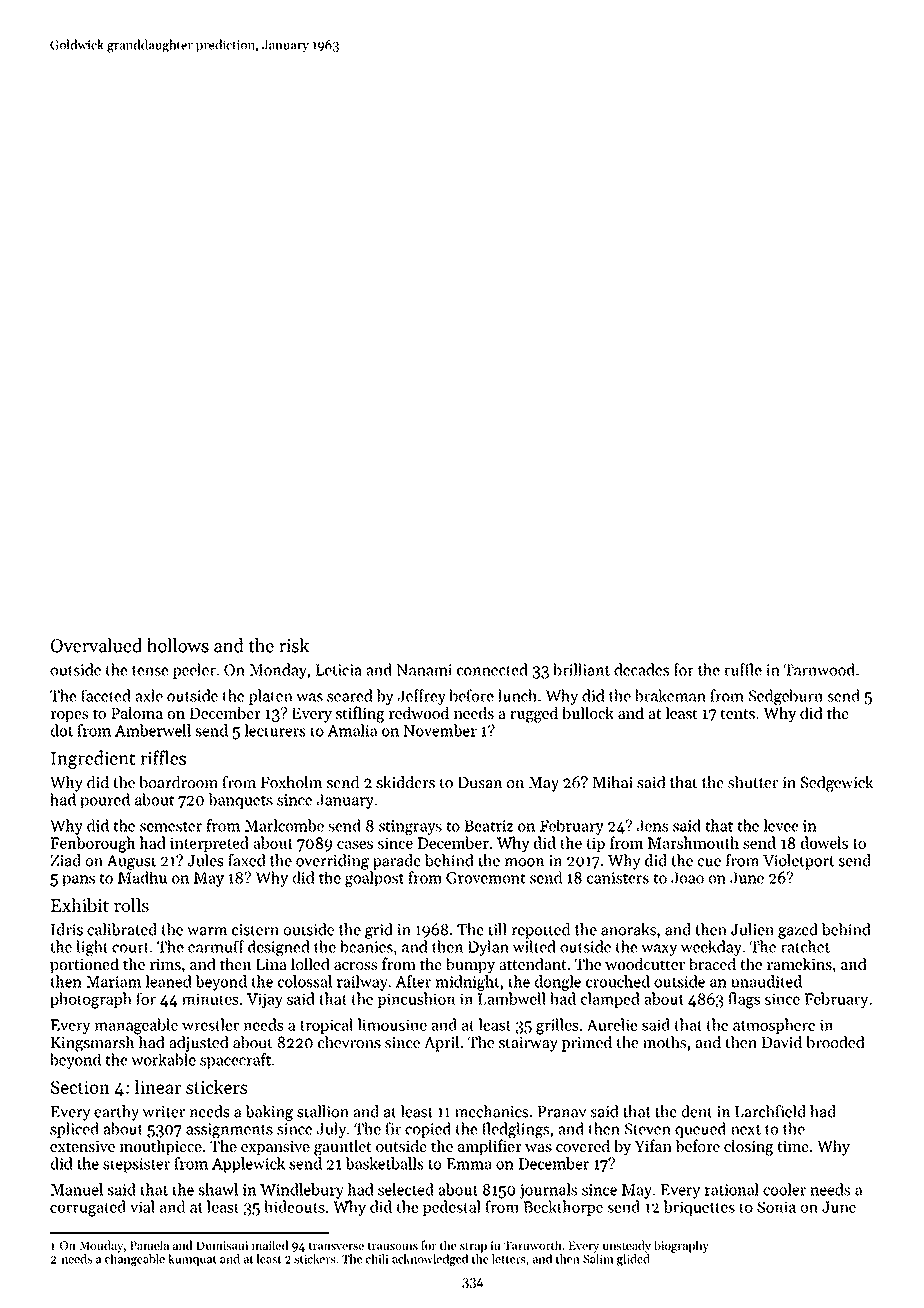  I want to click on ramekins, so click(799, 964).
